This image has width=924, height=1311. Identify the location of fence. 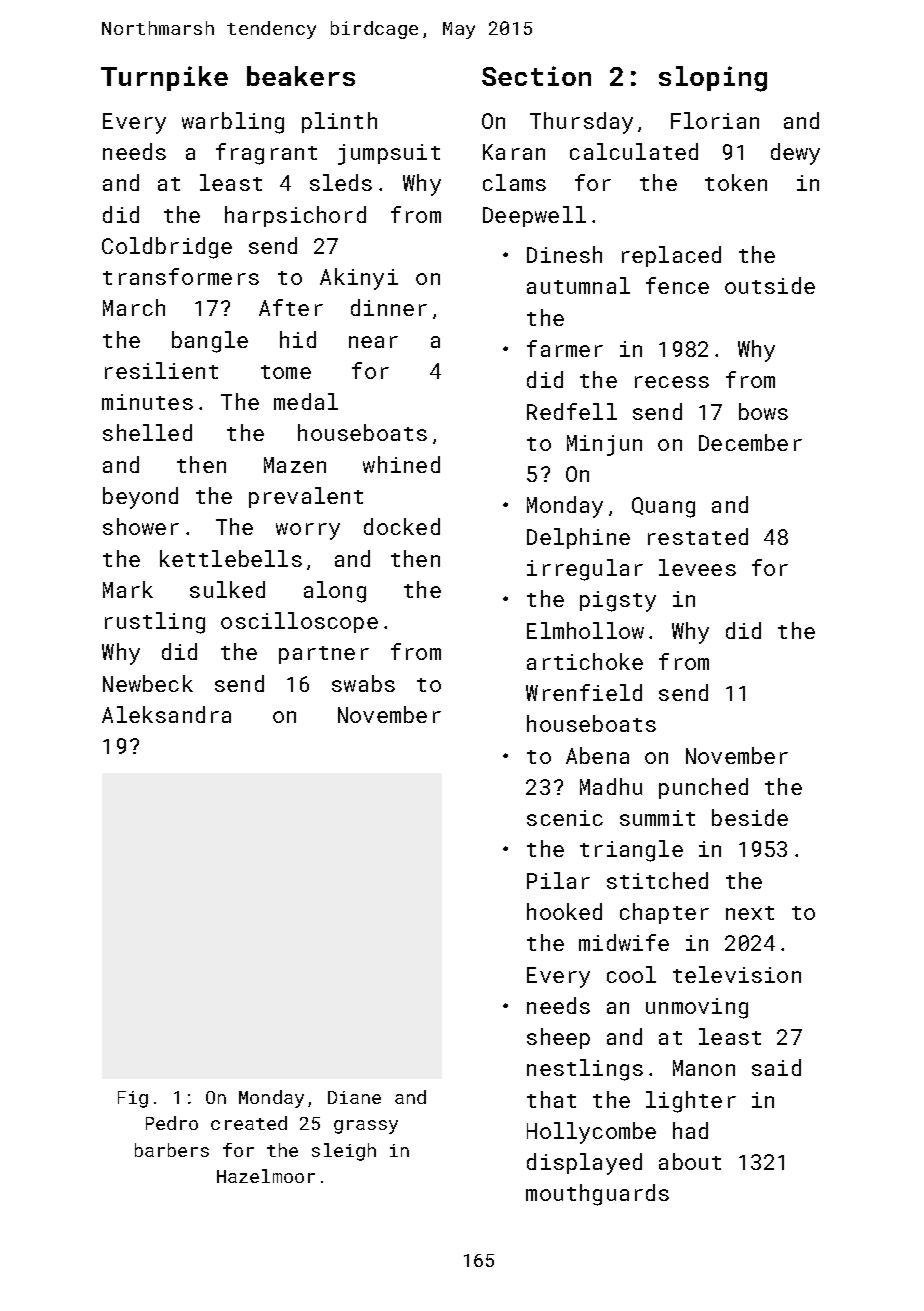
(677, 285).
